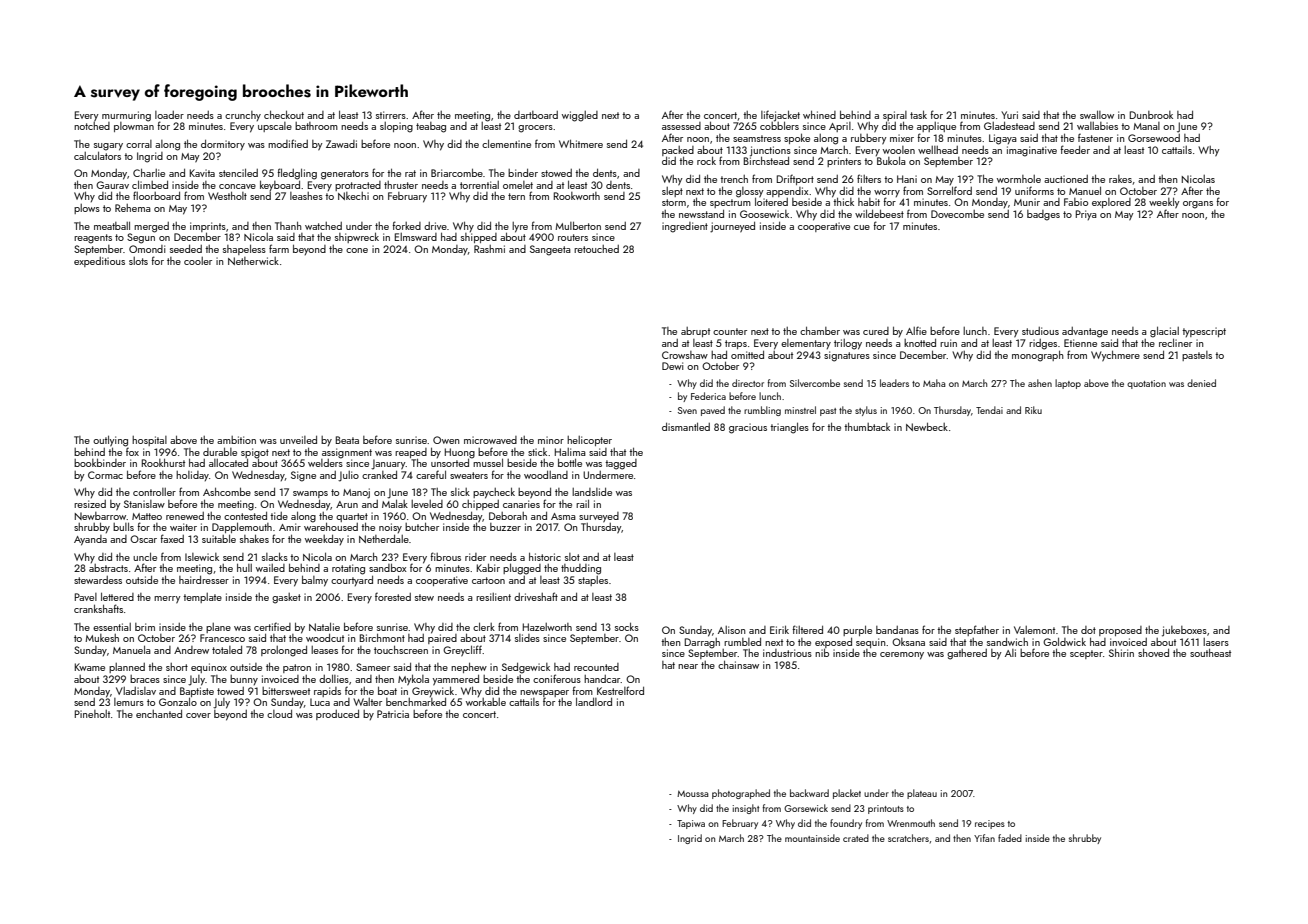  What do you see at coordinates (520, 227) in the image?
I see `lyre` at bounding box center [520, 227].
